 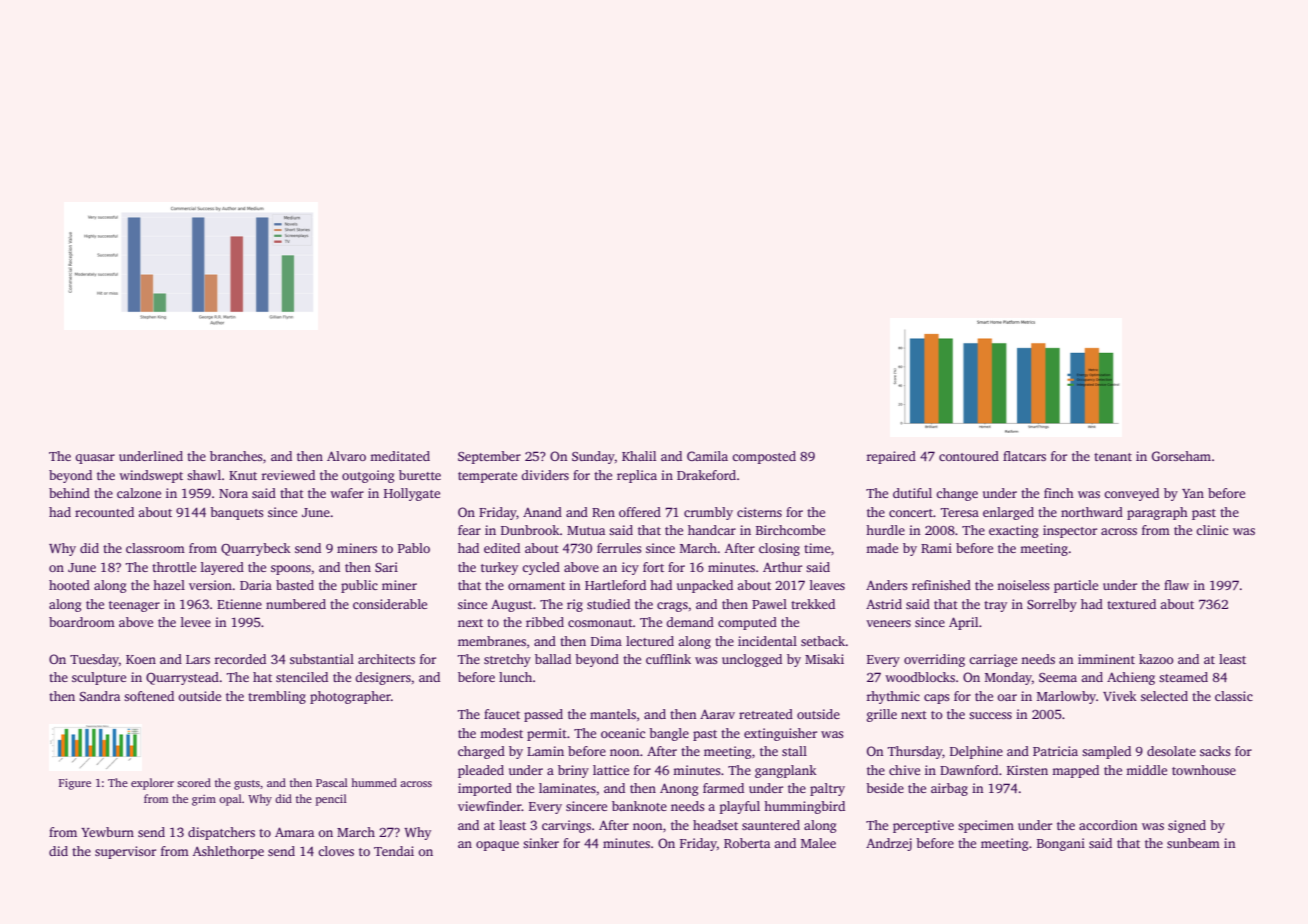 What do you see at coordinates (336, 851) in the screenshot?
I see `cloves` at bounding box center [336, 851].
